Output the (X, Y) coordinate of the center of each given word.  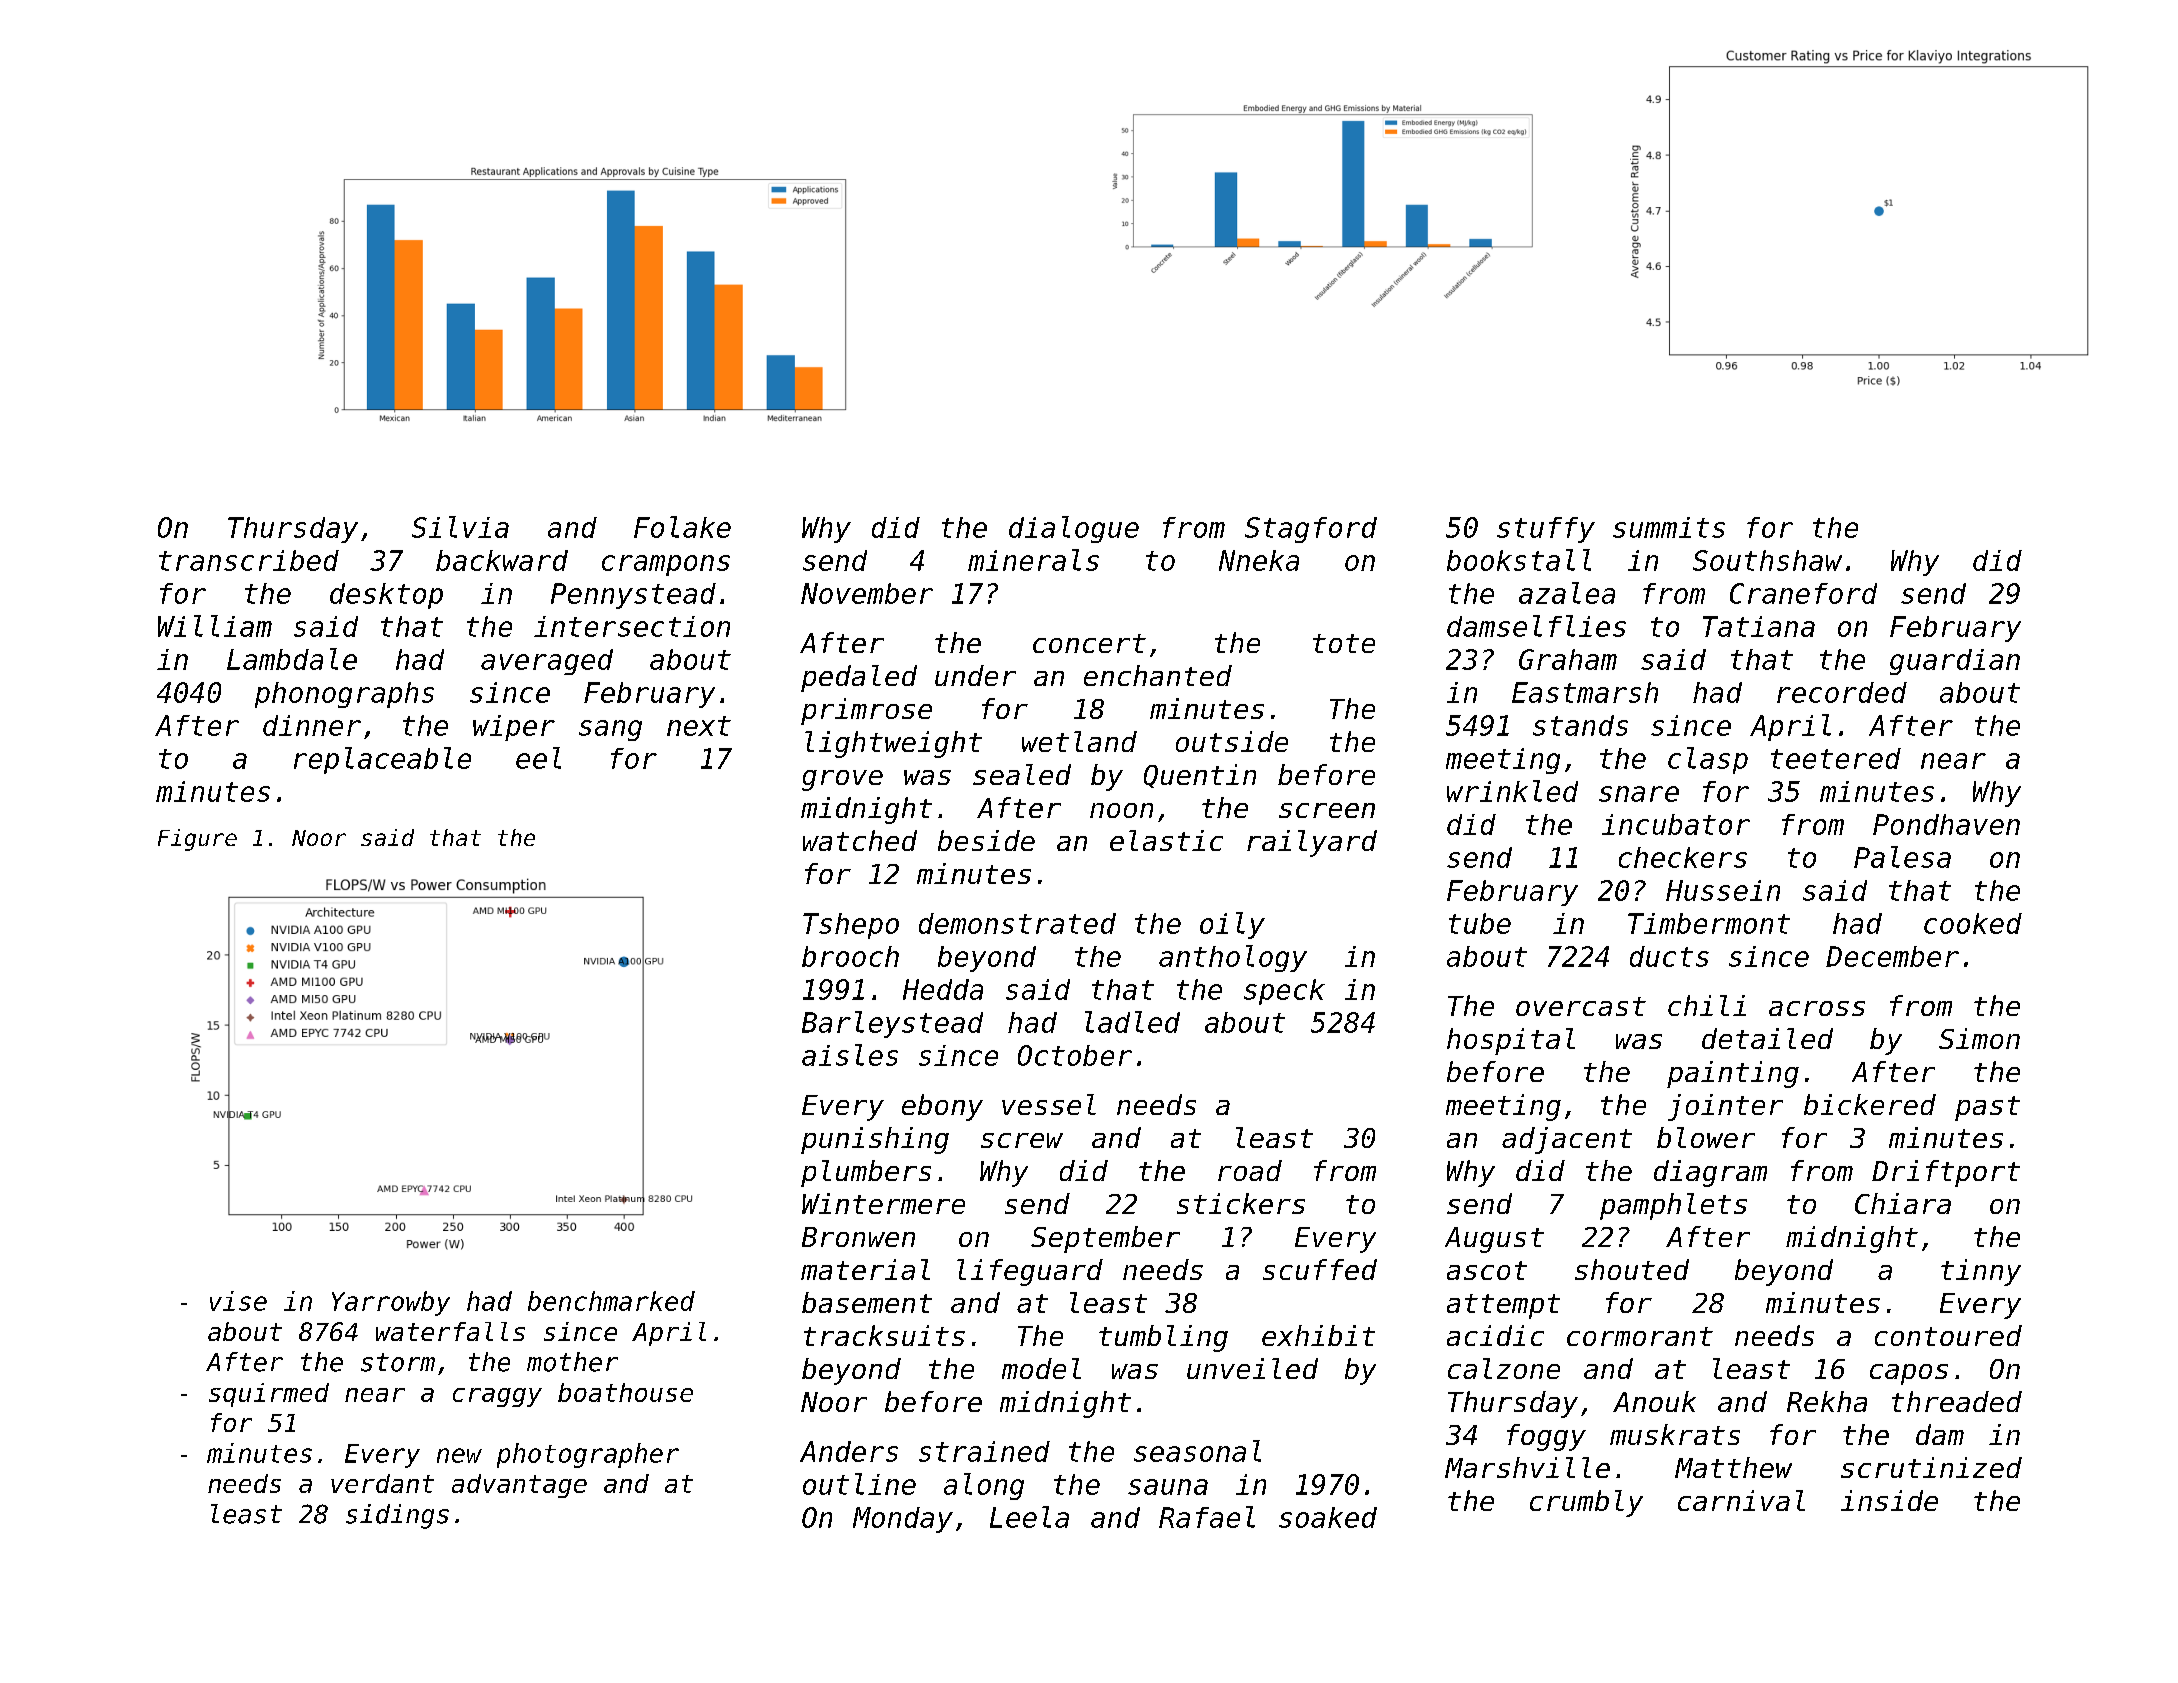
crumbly (1586, 1503)
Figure (197, 840)
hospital (1511, 1041)
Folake (682, 527)
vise (238, 1301)
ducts (1669, 956)
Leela (1029, 1517)
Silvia (460, 527)
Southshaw (1767, 560)
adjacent (1567, 1140)
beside (986, 840)
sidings (397, 1516)
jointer (1725, 1107)
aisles (850, 1055)
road (1250, 1170)
